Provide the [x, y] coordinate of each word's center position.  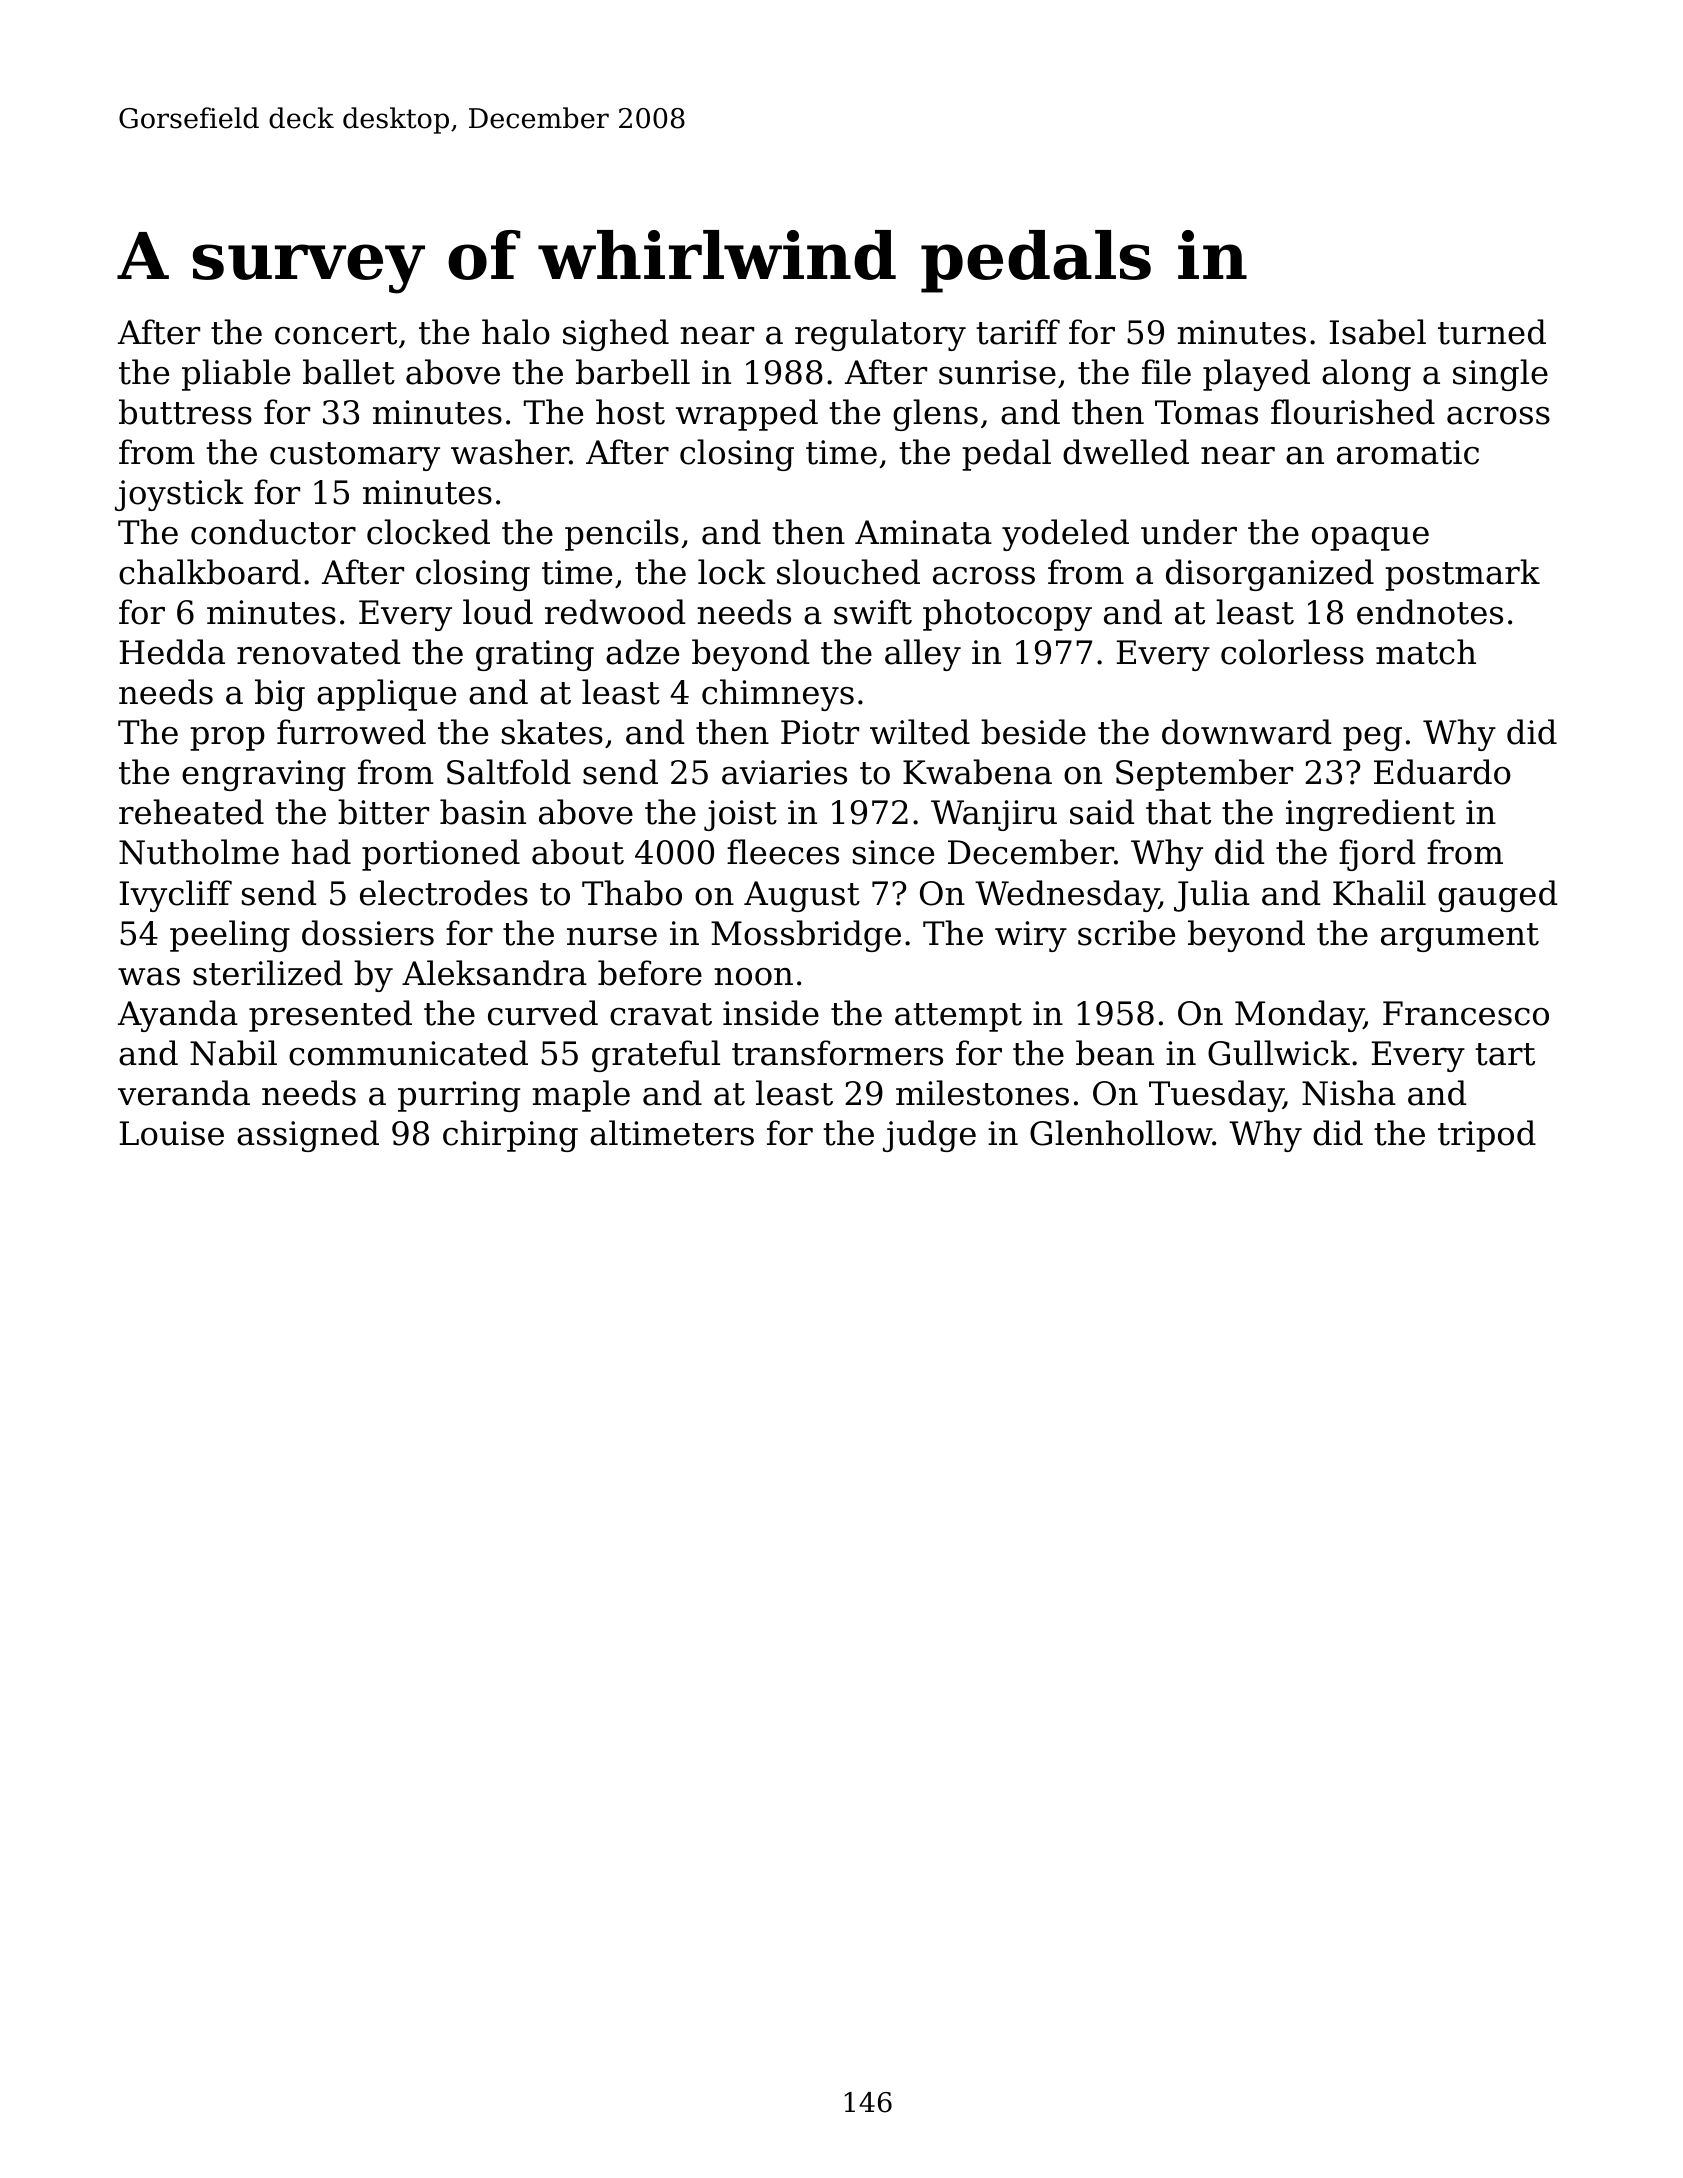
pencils [622, 535]
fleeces [783, 852]
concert [336, 333]
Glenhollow [1121, 1133]
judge [929, 1136]
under [1189, 532]
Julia [1212, 896]
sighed [616, 335]
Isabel [1378, 332]
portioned [441, 855]
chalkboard [210, 572]
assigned [308, 1136]
